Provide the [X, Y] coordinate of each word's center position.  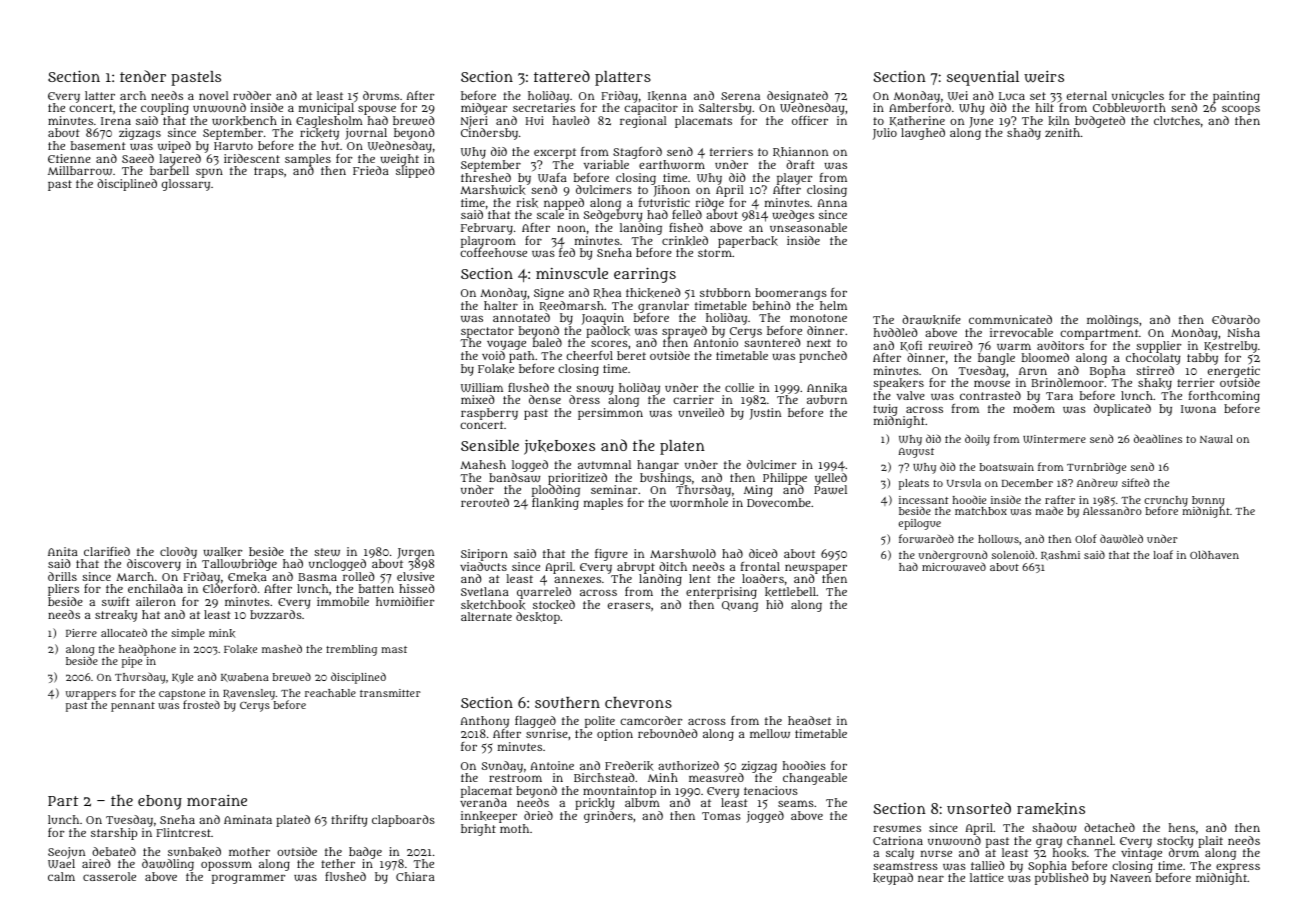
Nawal [1216, 439]
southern [567, 702]
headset [809, 720]
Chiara [415, 876]
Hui [535, 120]
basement [98, 145]
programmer [248, 879]
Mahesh [483, 464]
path [521, 357]
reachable [330, 693]
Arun [1033, 371]
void [493, 355]
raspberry [489, 414]
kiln [1058, 121]
